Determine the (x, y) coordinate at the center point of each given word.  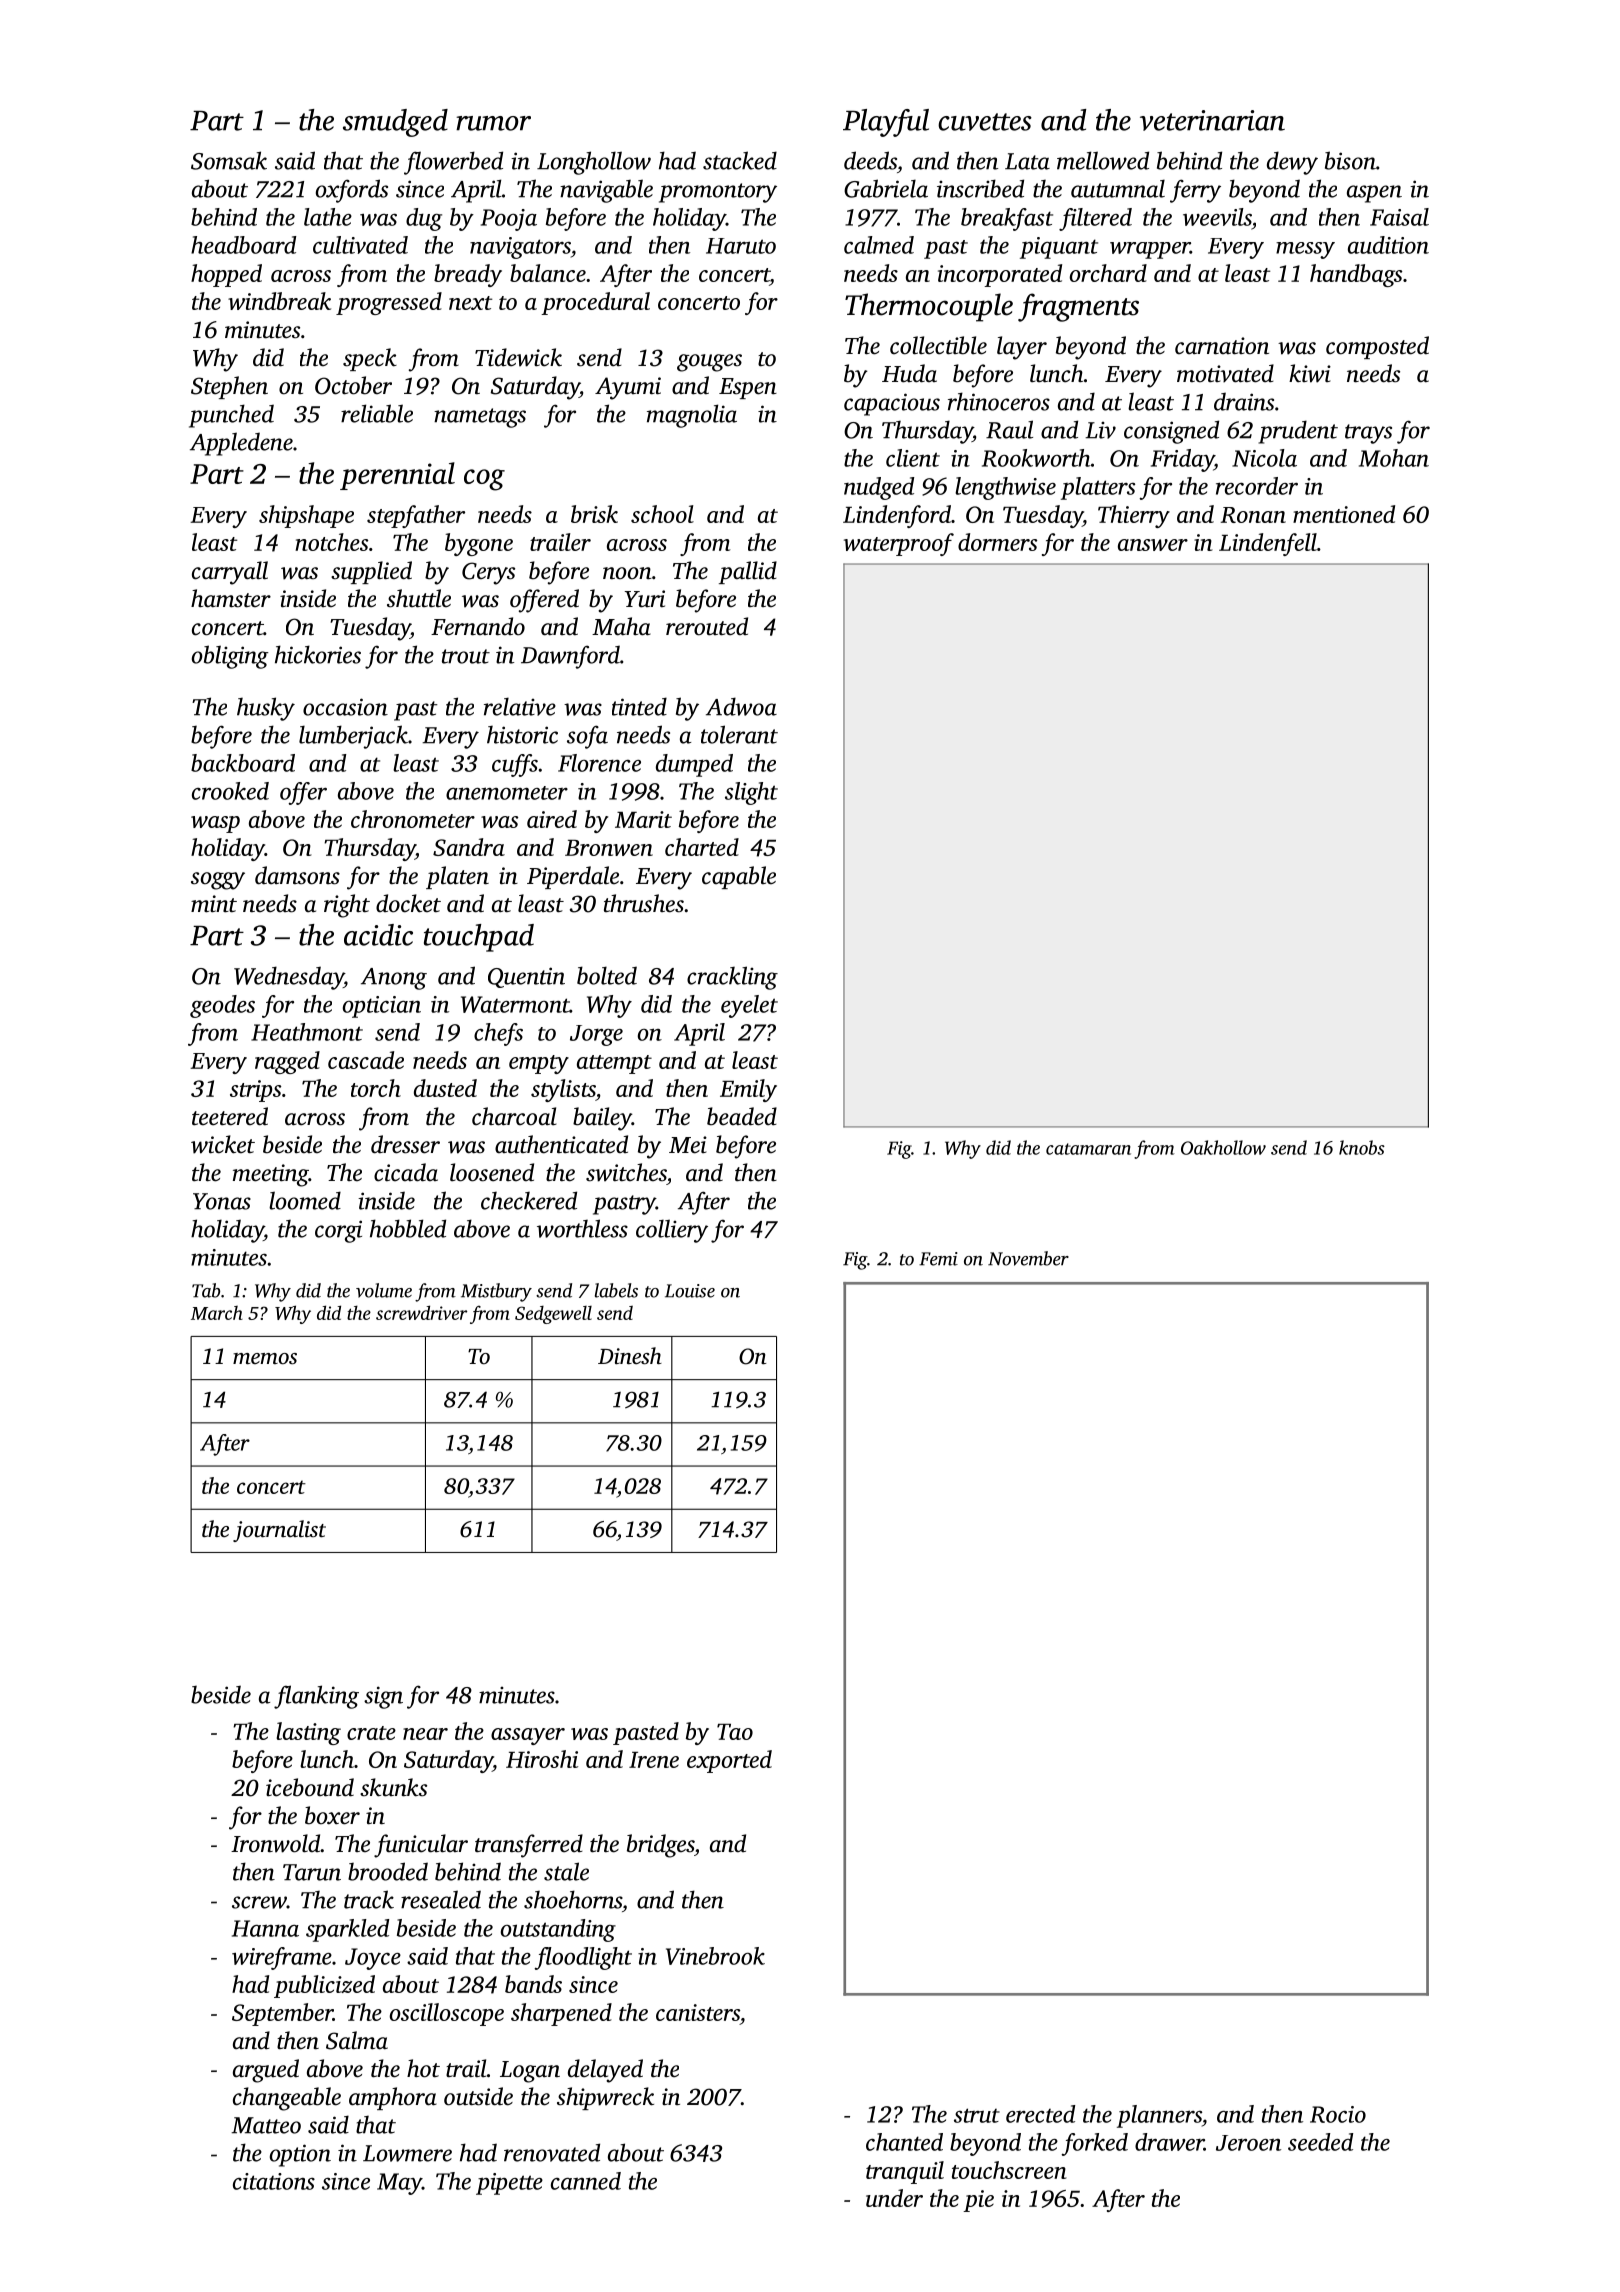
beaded (742, 1116)
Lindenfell (1268, 544)
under (894, 2198)
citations (274, 2181)
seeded (1320, 2142)
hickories (318, 654)
